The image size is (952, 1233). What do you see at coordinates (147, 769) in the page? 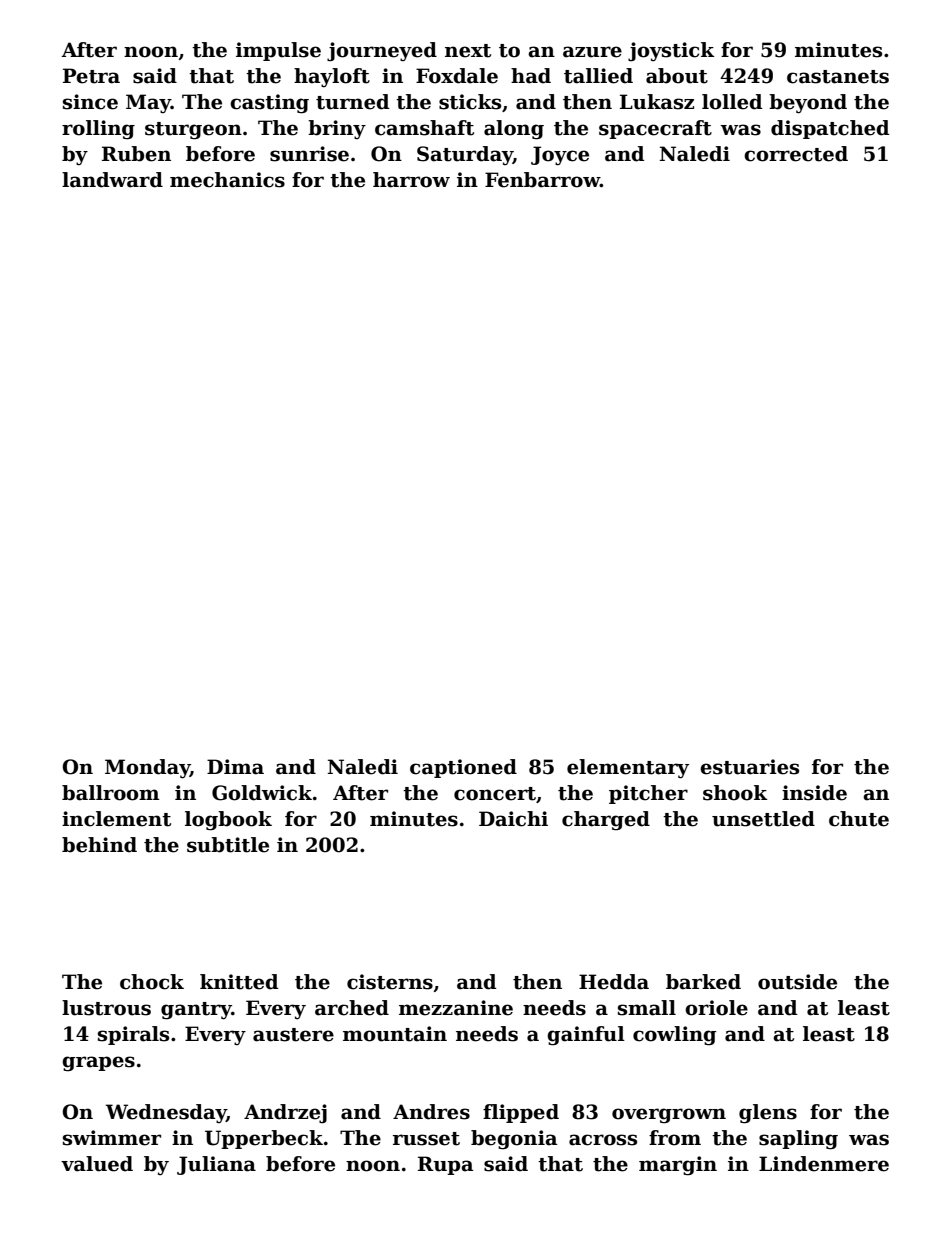
I see `Monday` at bounding box center [147, 769].
